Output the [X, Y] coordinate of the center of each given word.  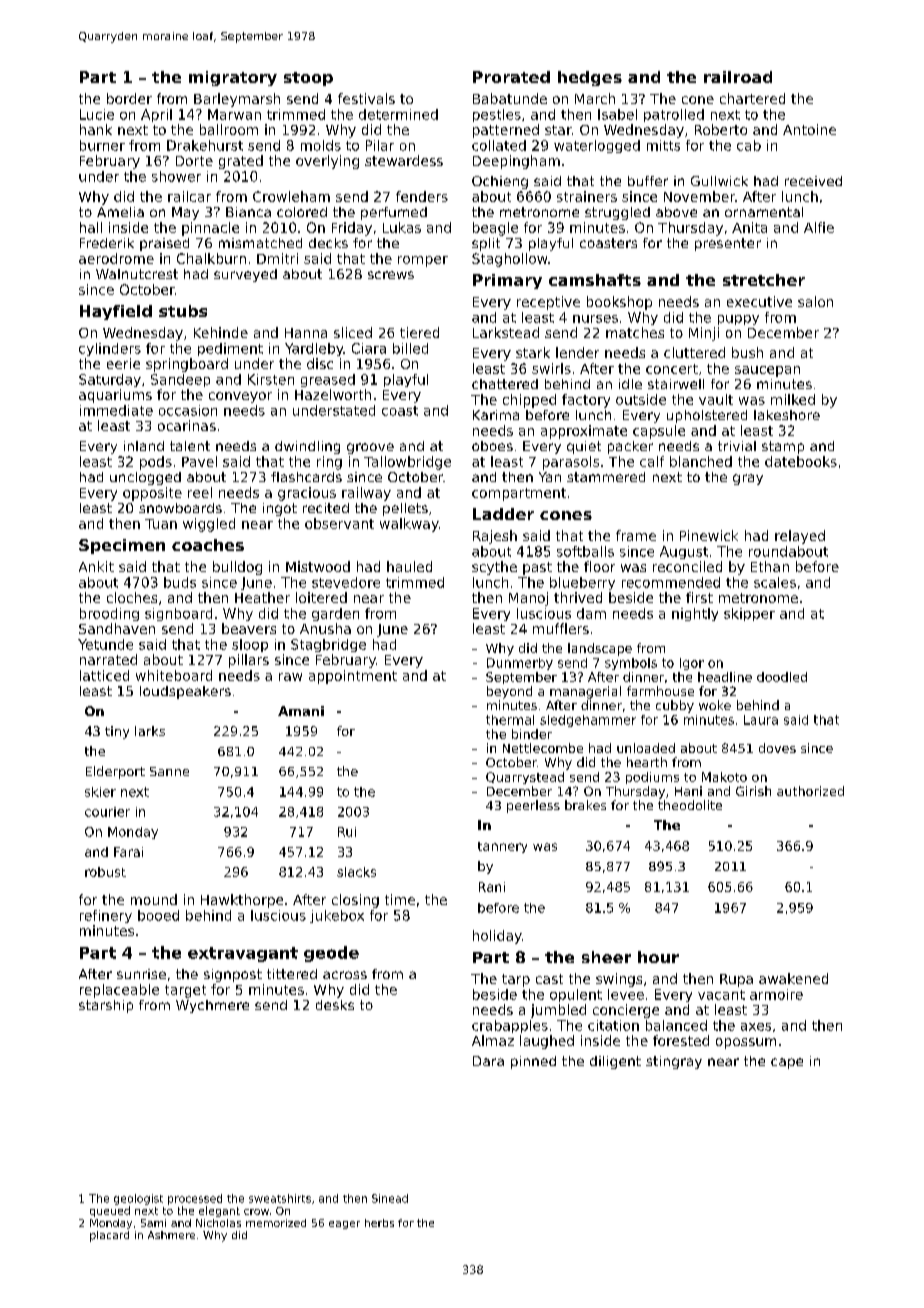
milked [793, 399]
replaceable [119, 991]
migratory [233, 78]
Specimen [122, 546]
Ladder [503, 514]
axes [756, 1027]
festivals [366, 98]
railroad [738, 77]
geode [331, 954]
